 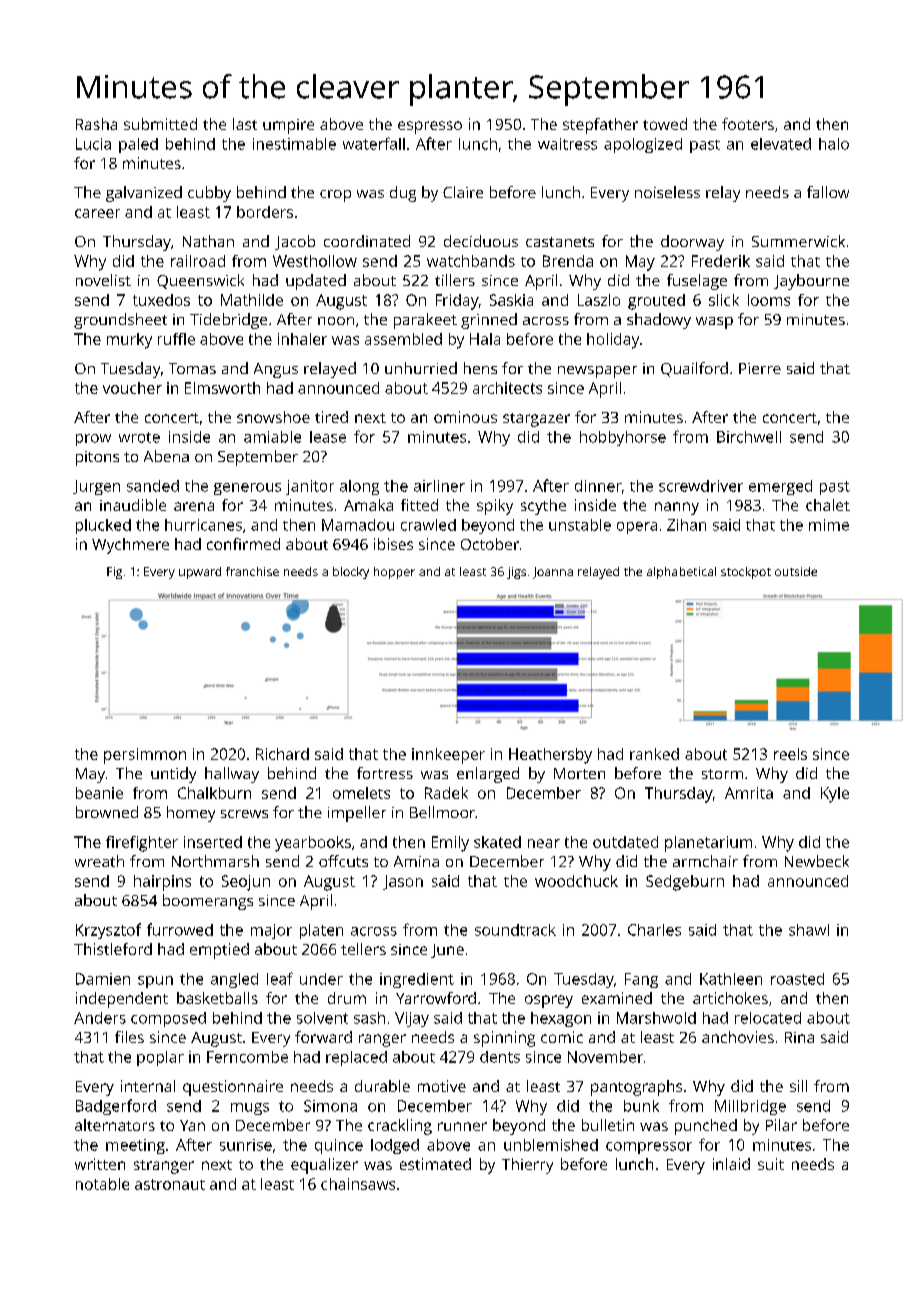 I want to click on outdated, so click(x=625, y=842).
